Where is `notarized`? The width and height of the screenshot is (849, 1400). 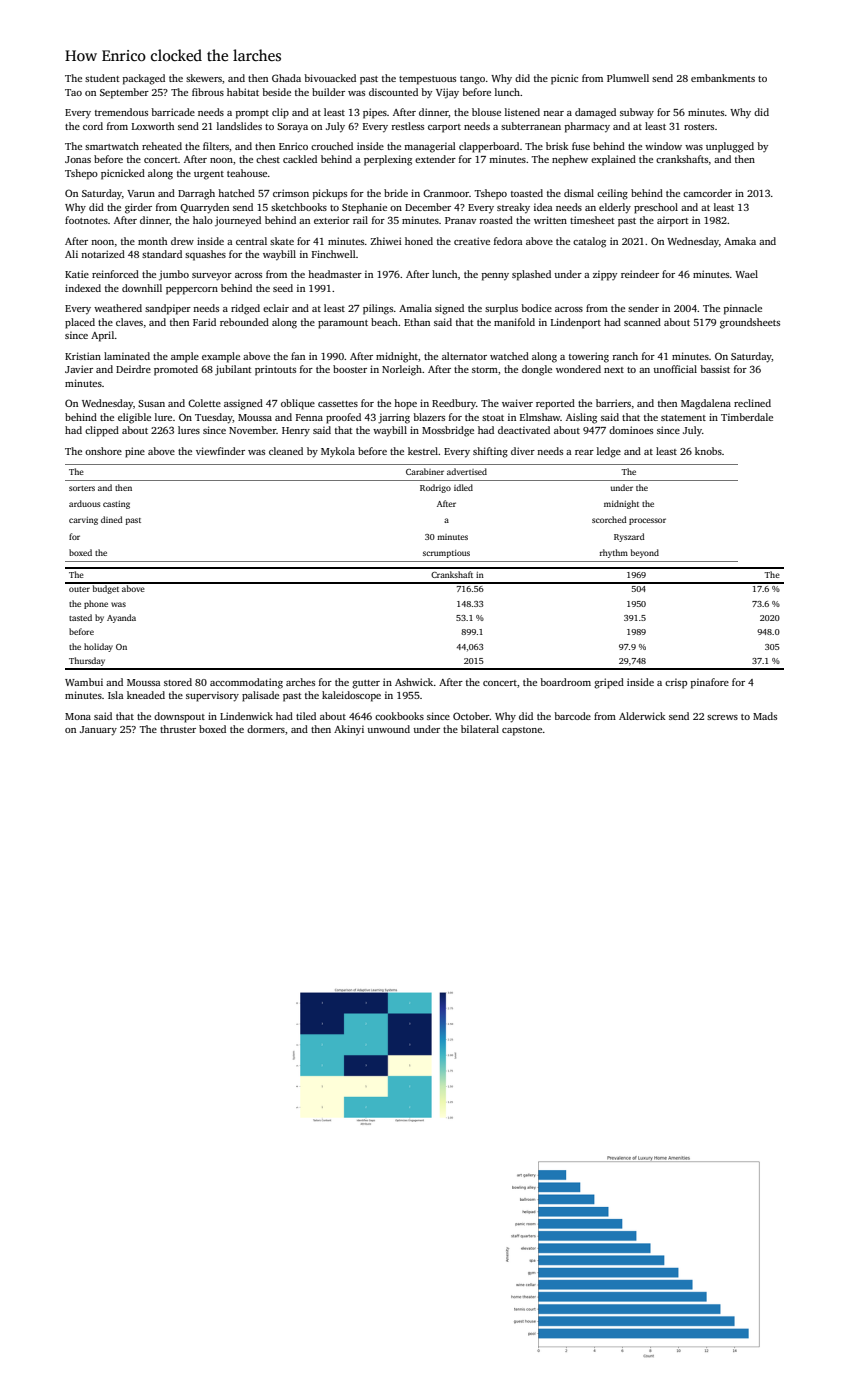 notarized is located at coordinates (103, 254).
